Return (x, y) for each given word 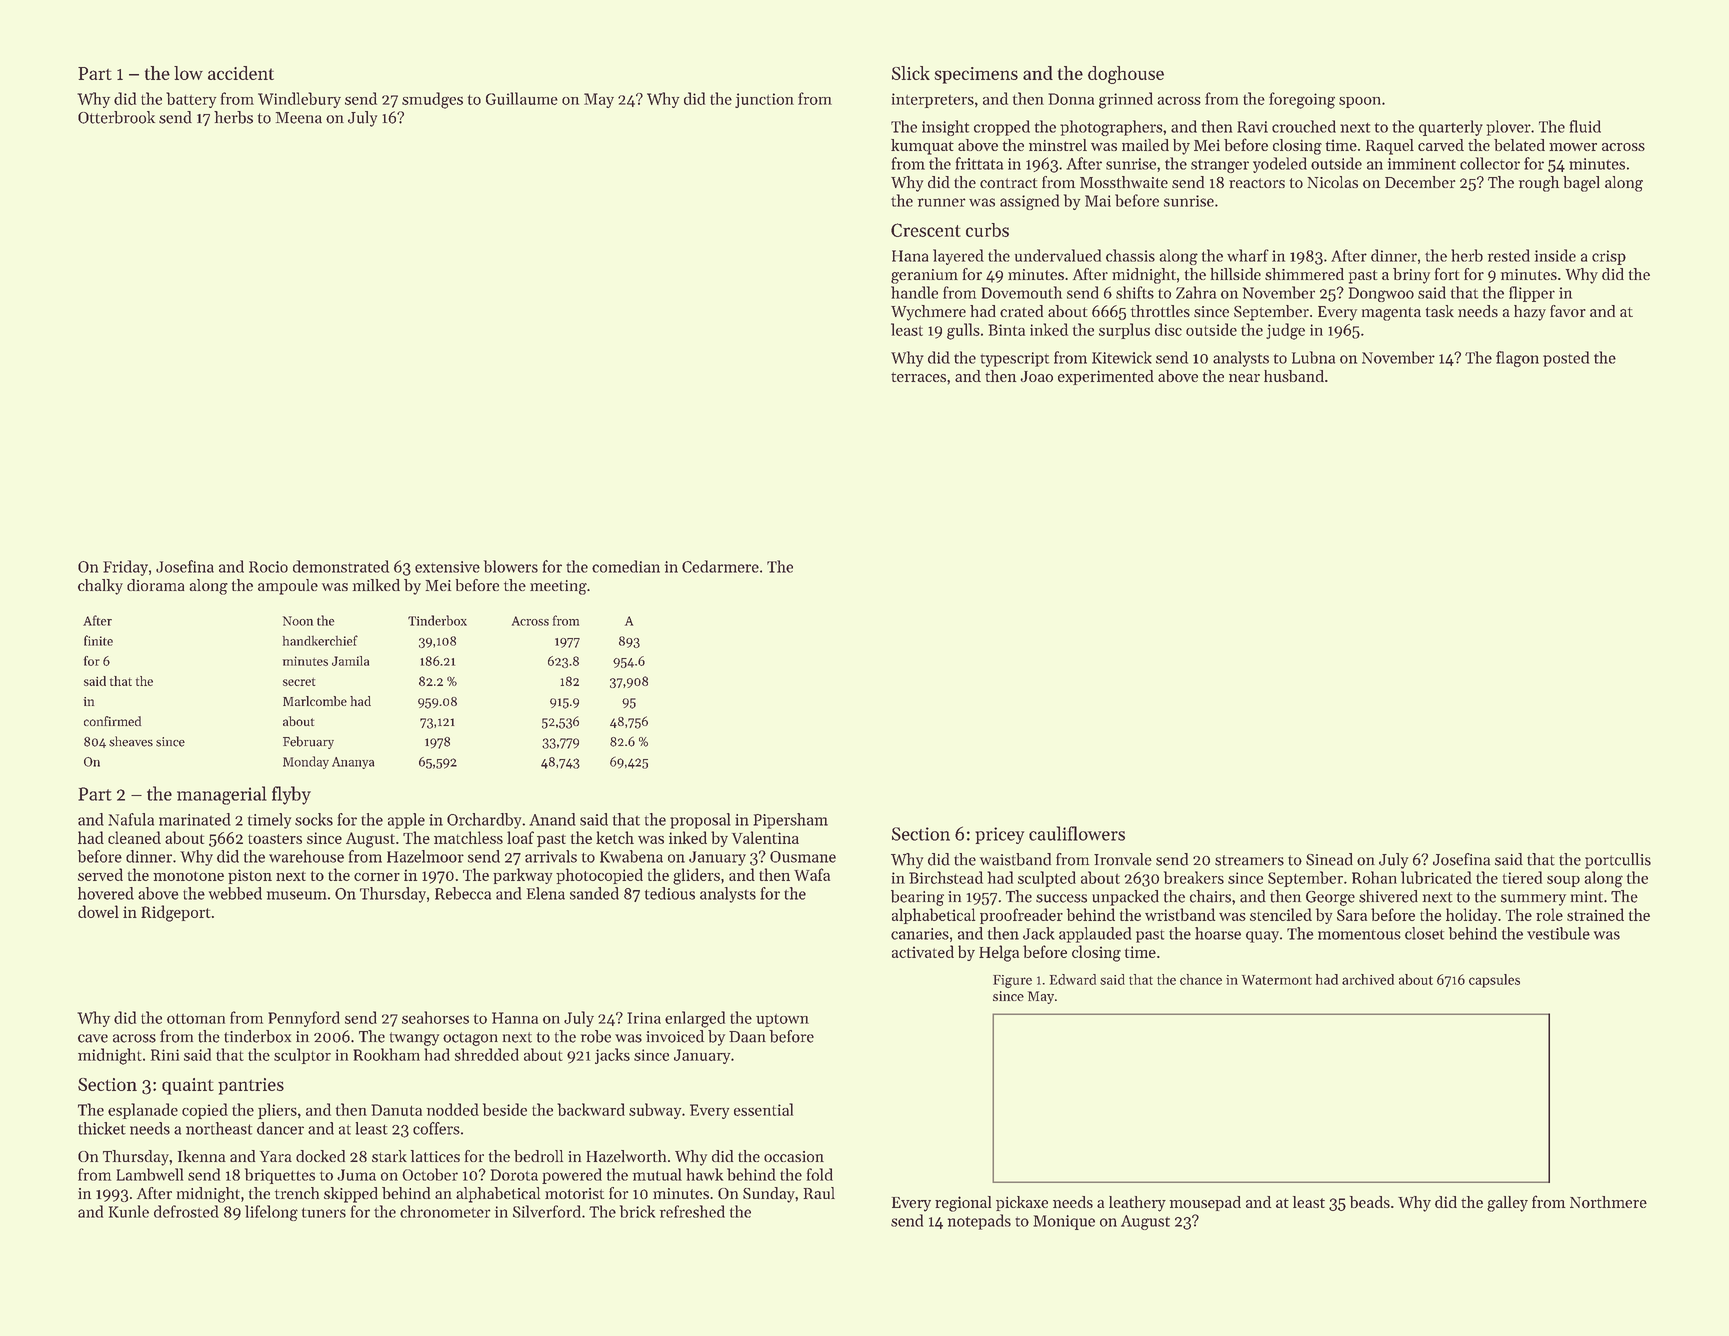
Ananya (353, 763)
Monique (1064, 1222)
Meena (299, 118)
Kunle (129, 1211)
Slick (911, 73)
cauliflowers (1077, 833)
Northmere (1608, 1202)
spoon (1360, 102)
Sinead (1329, 859)
